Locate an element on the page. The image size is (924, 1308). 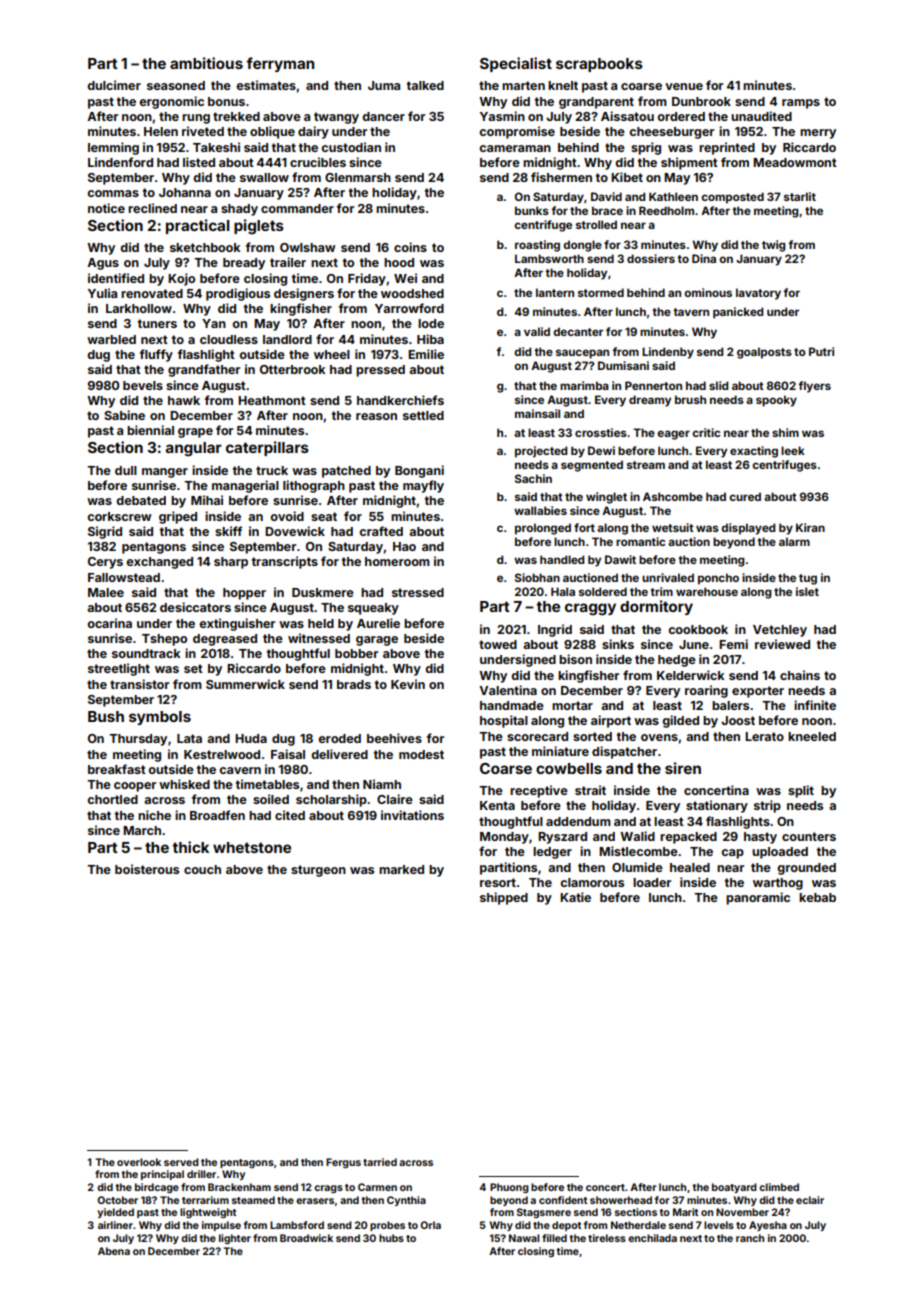
venue is located at coordinates (684, 86).
